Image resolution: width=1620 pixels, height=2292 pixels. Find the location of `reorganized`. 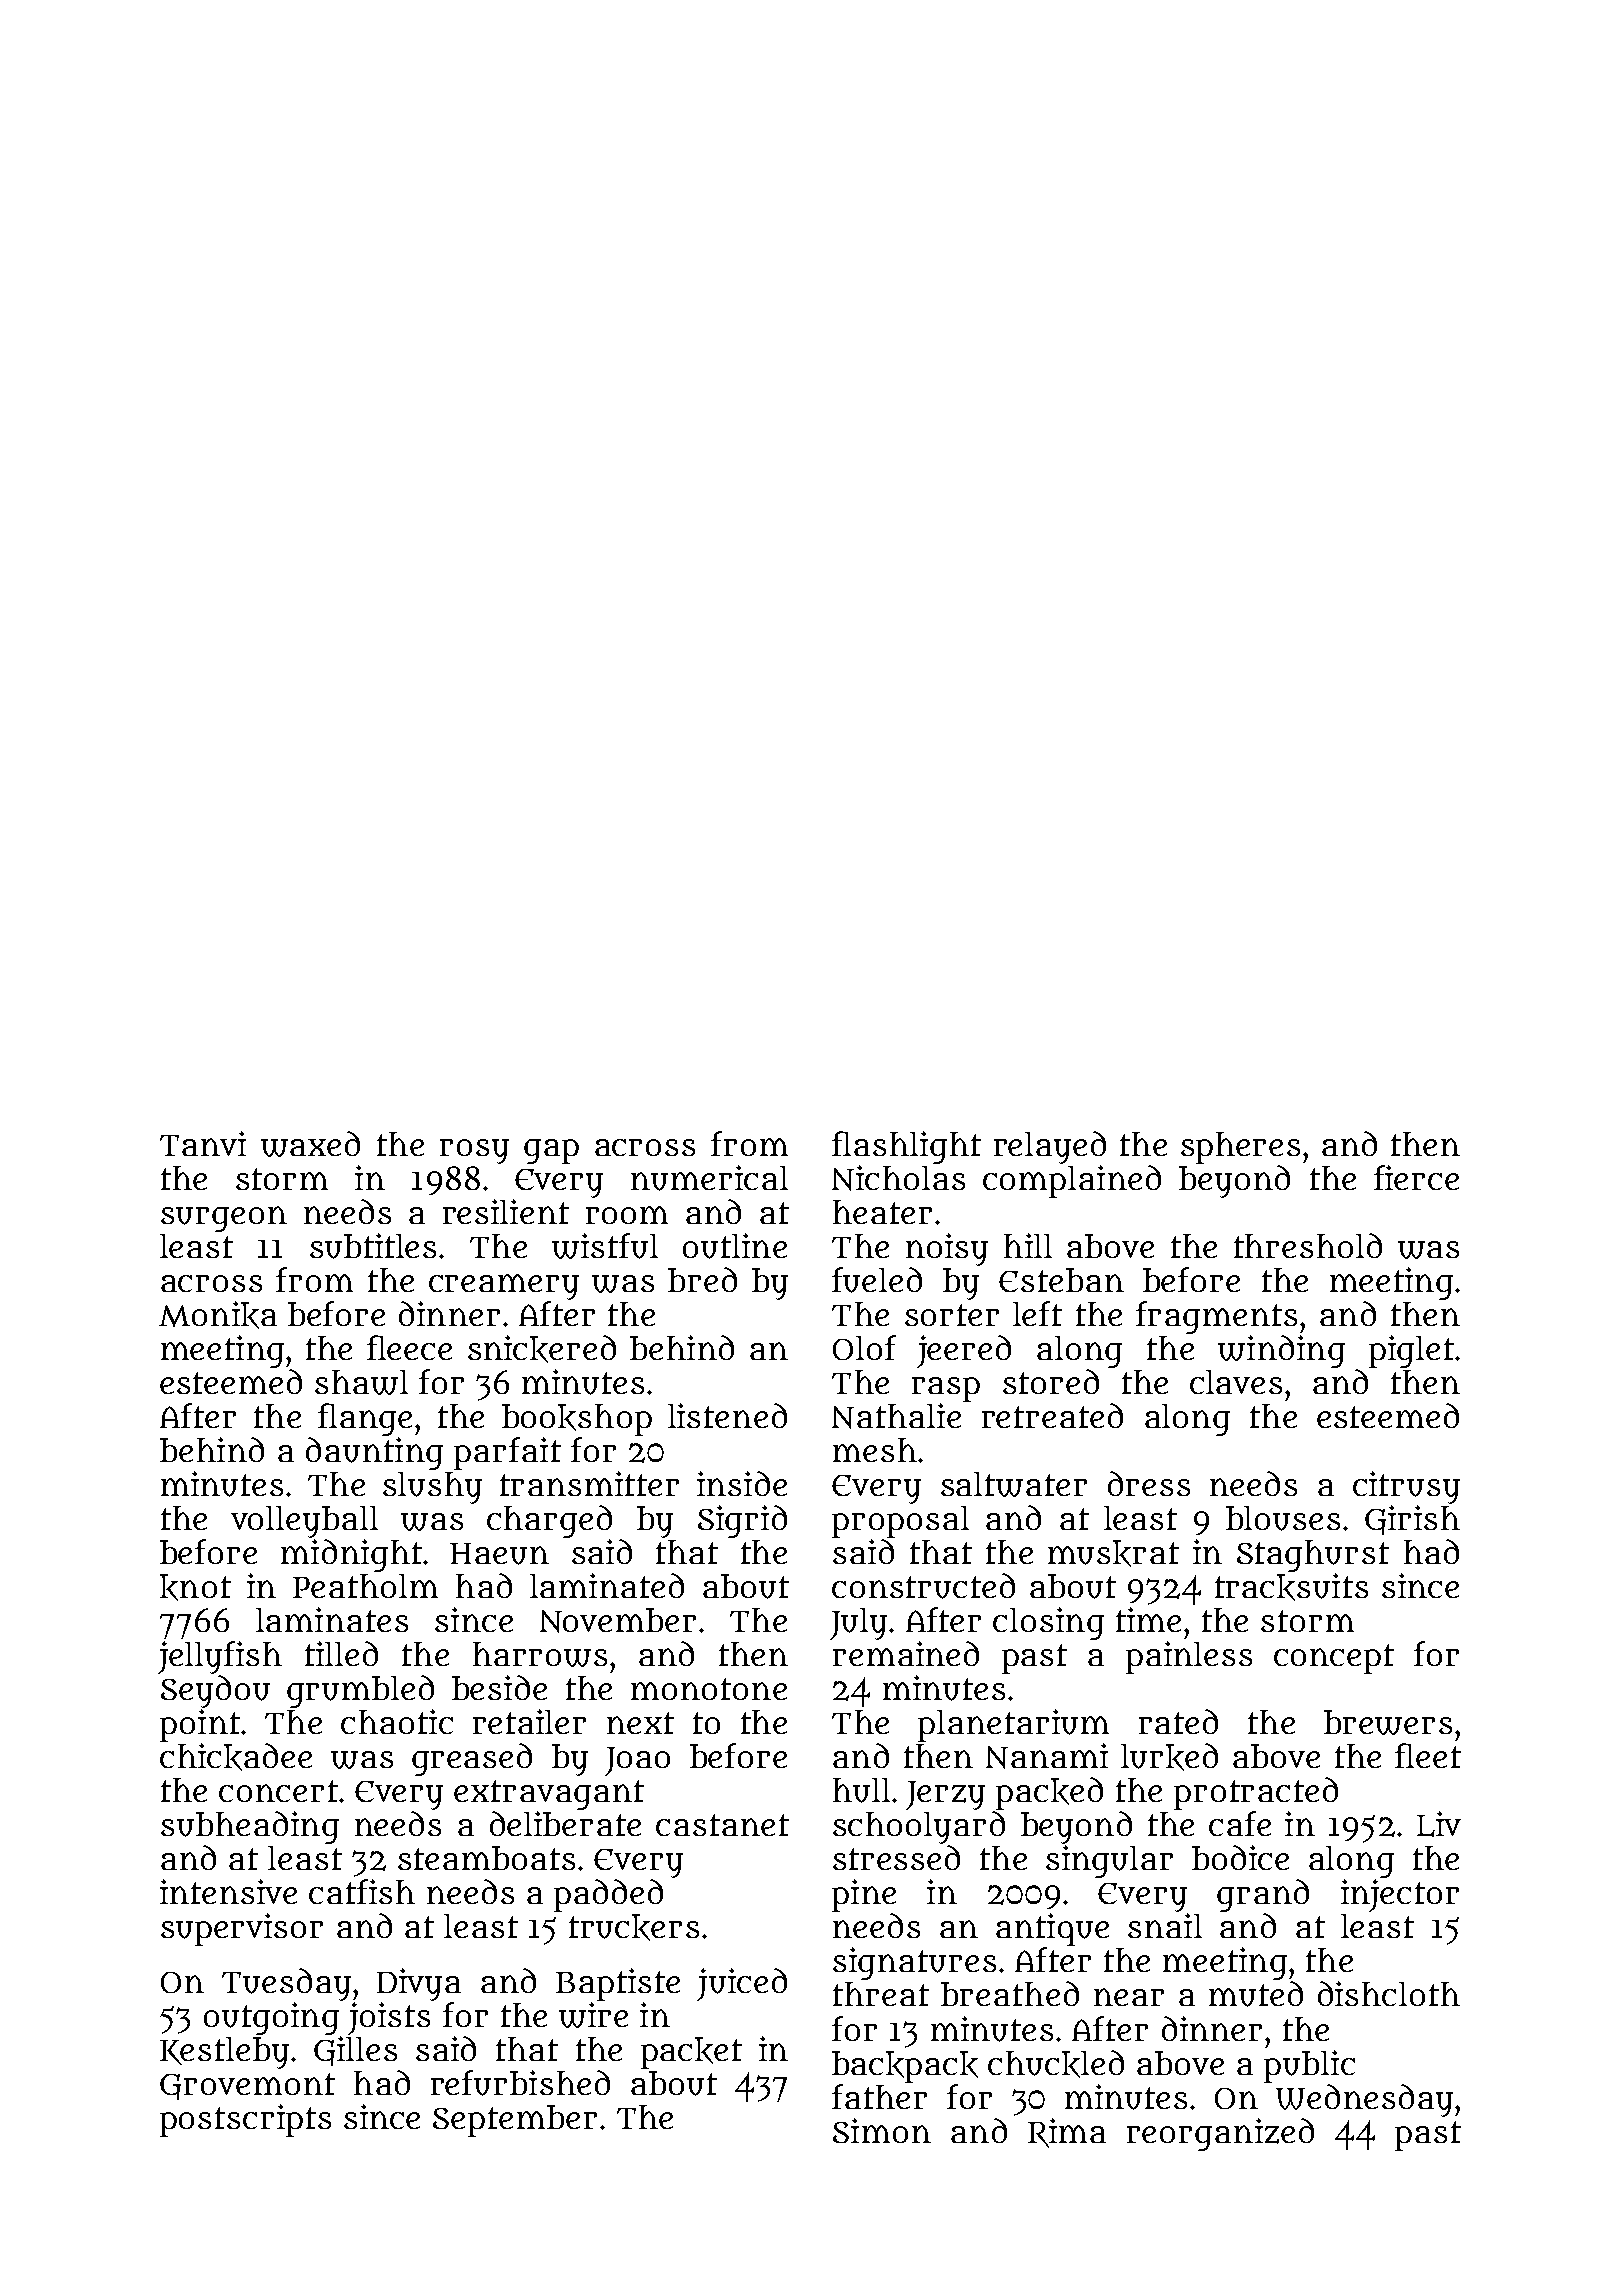

reorganized is located at coordinates (1220, 2134).
